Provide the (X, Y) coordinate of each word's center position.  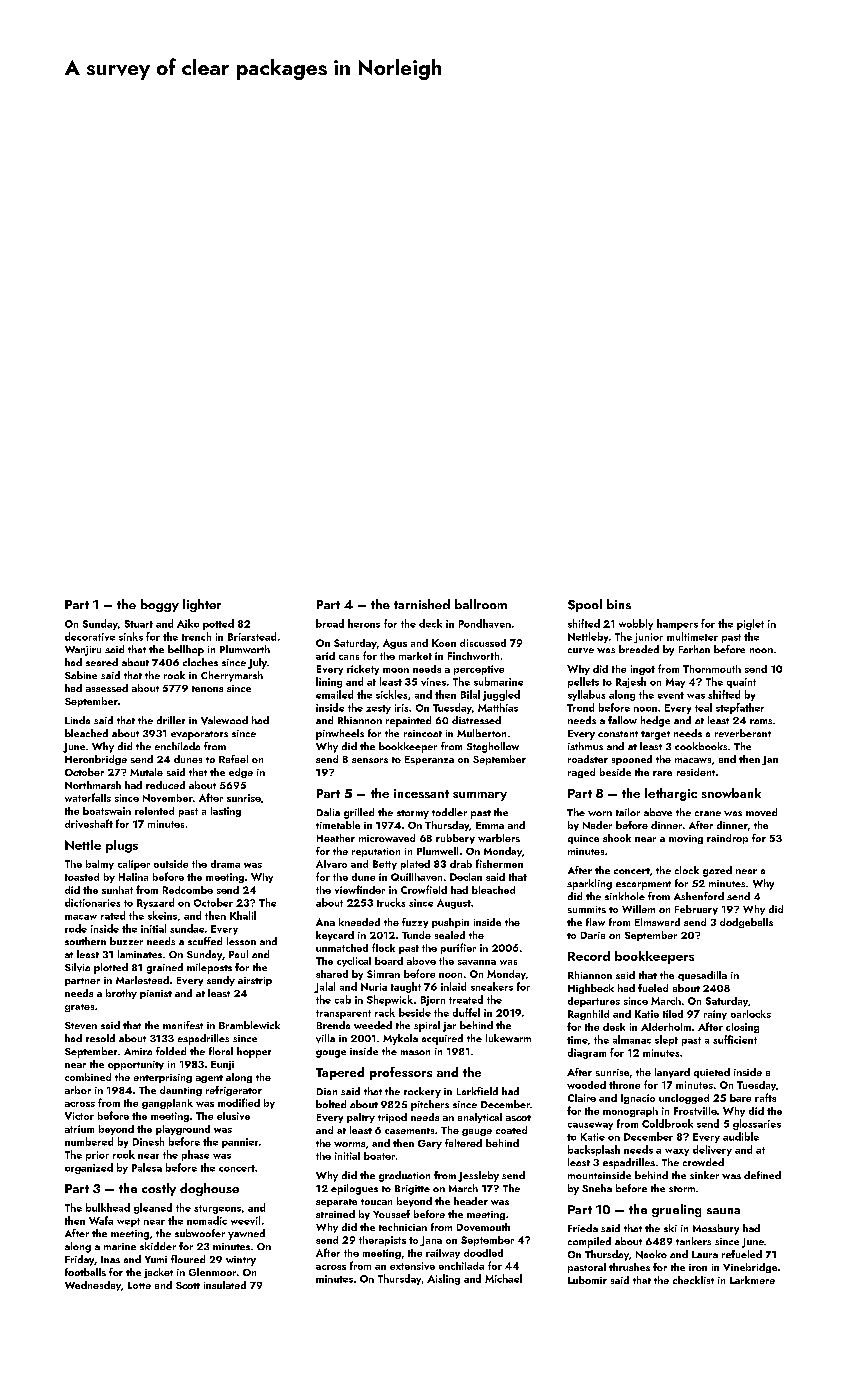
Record (589, 956)
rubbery (455, 839)
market (415, 656)
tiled (673, 1014)
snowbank (731, 793)
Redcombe (188, 890)
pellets (583, 682)
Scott (188, 1285)
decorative (90, 636)
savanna (477, 962)
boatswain (107, 811)
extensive (412, 1266)
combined (88, 1077)
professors (401, 1073)
